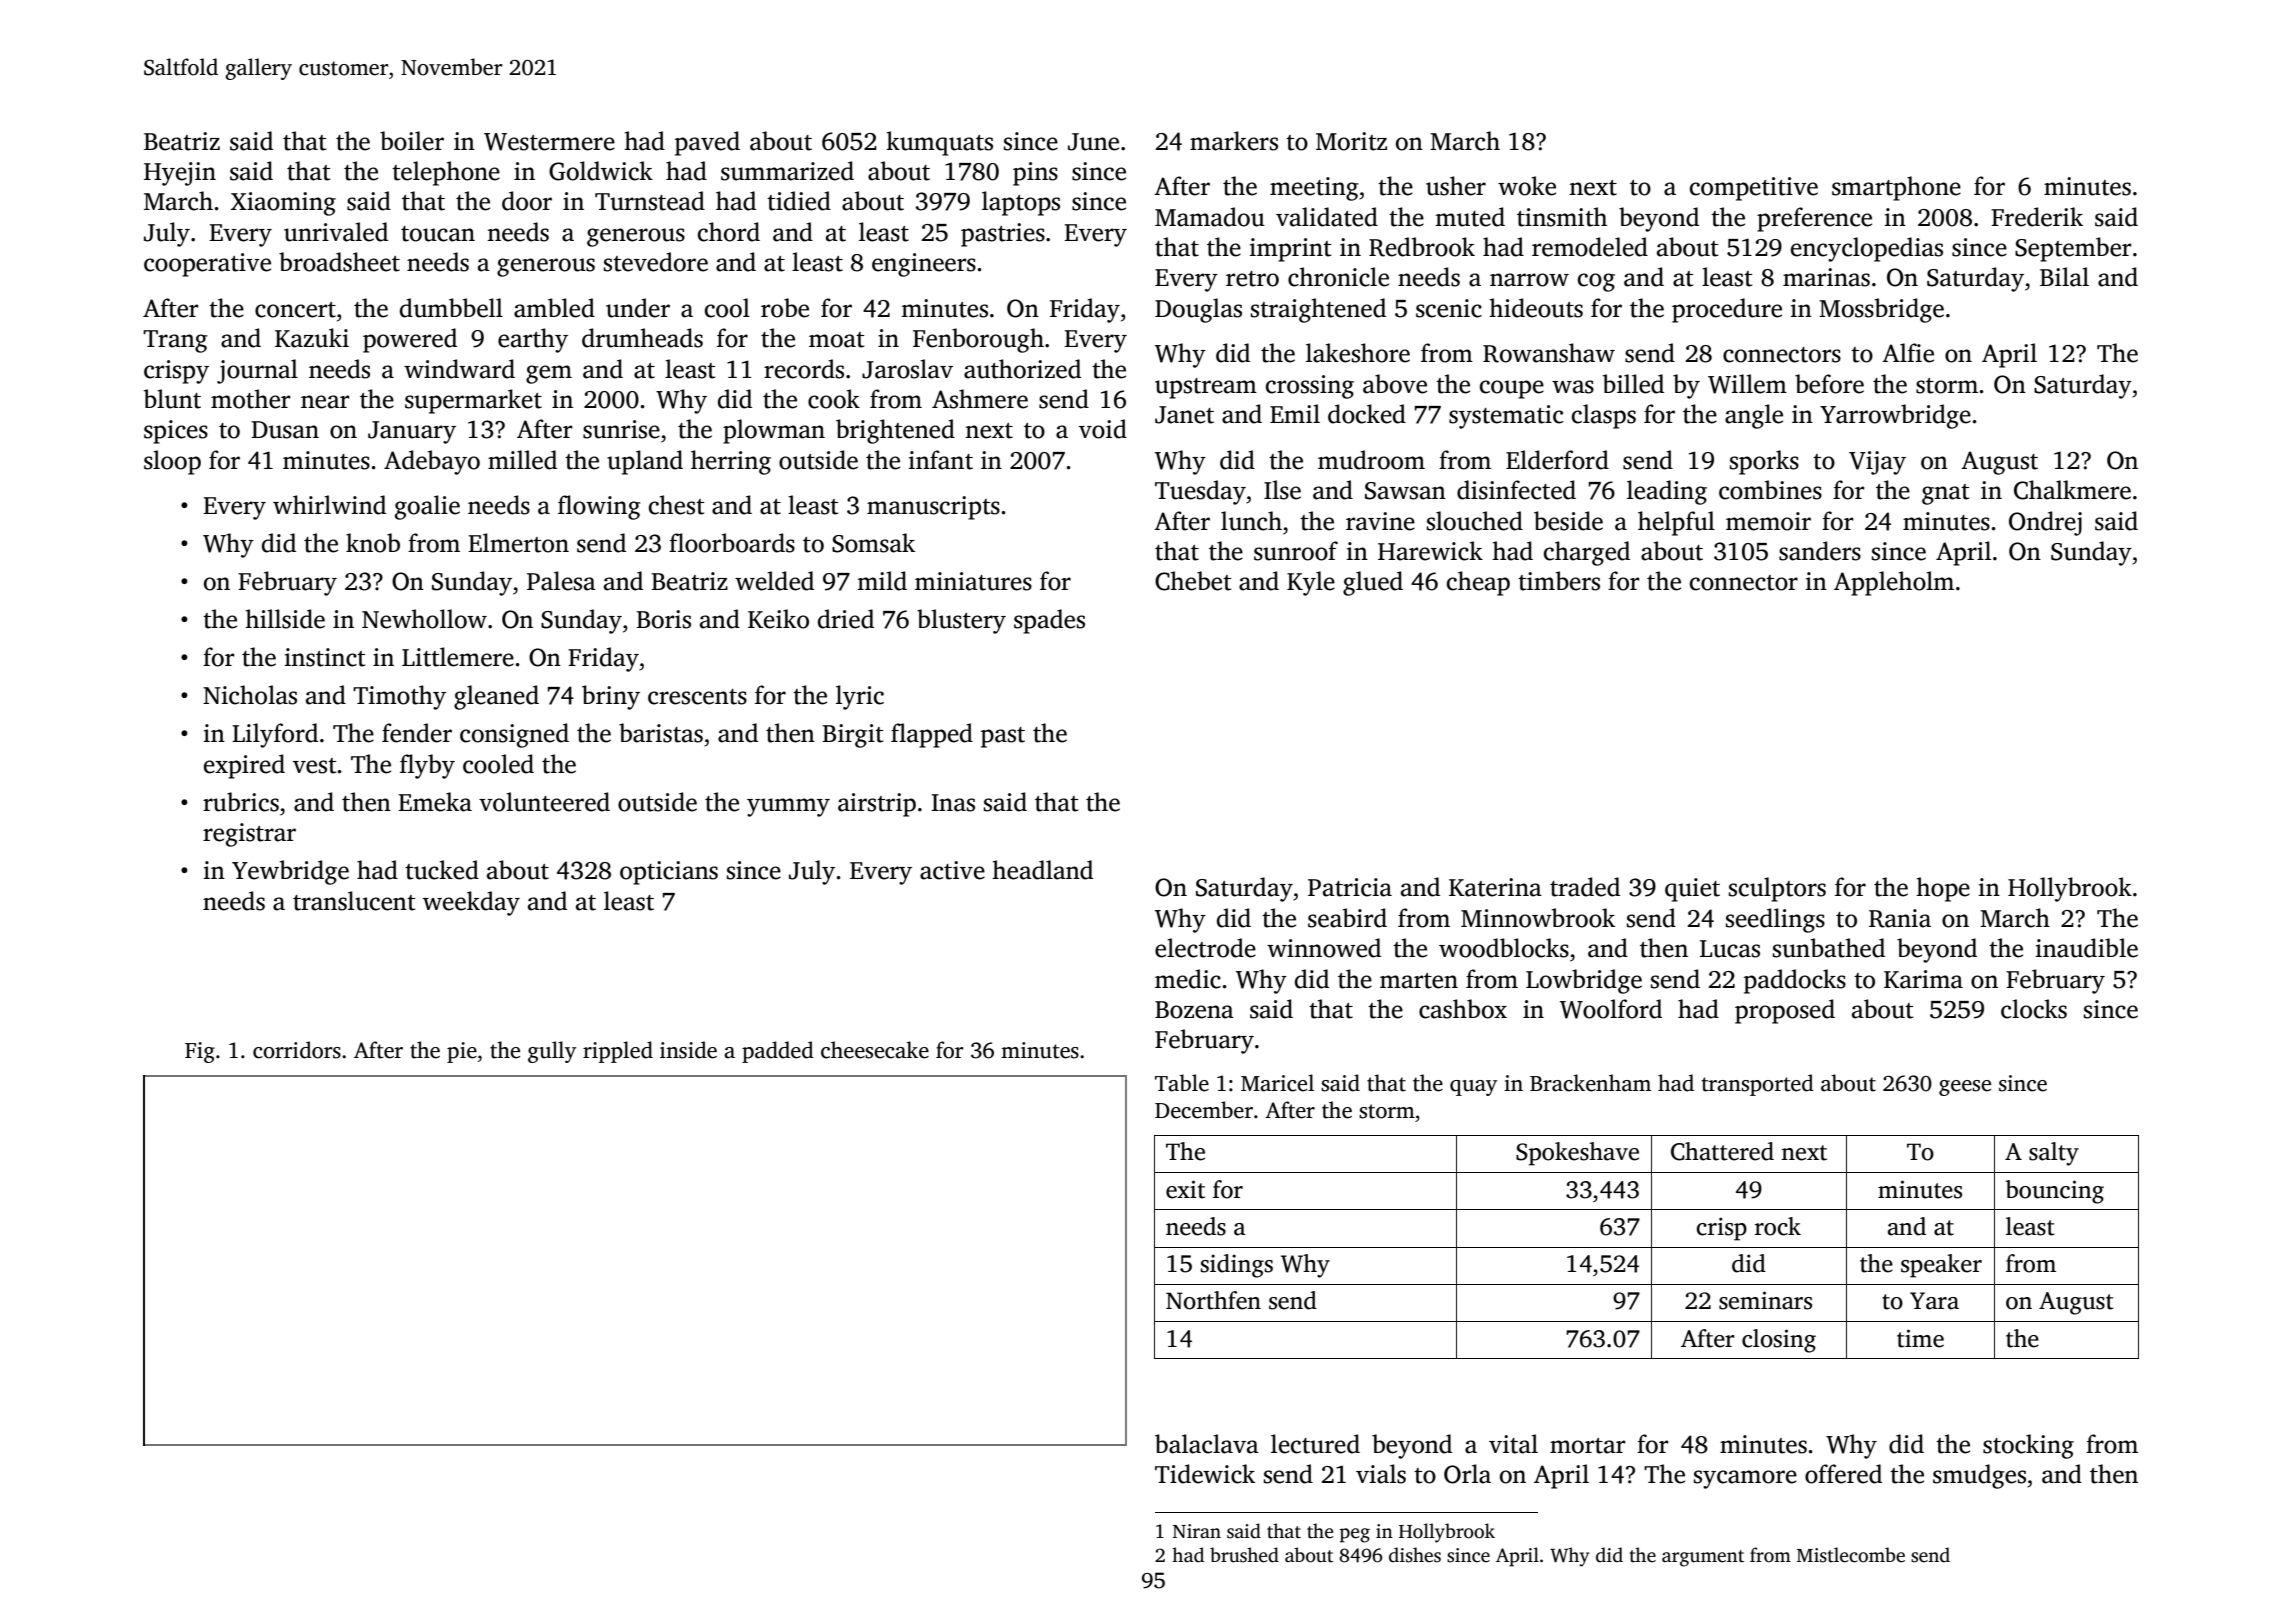 This screenshot has width=2282, height=1614. What do you see at coordinates (1244, 1555) in the screenshot?
I see `brushed` at bounding box center [1244, 1555].
